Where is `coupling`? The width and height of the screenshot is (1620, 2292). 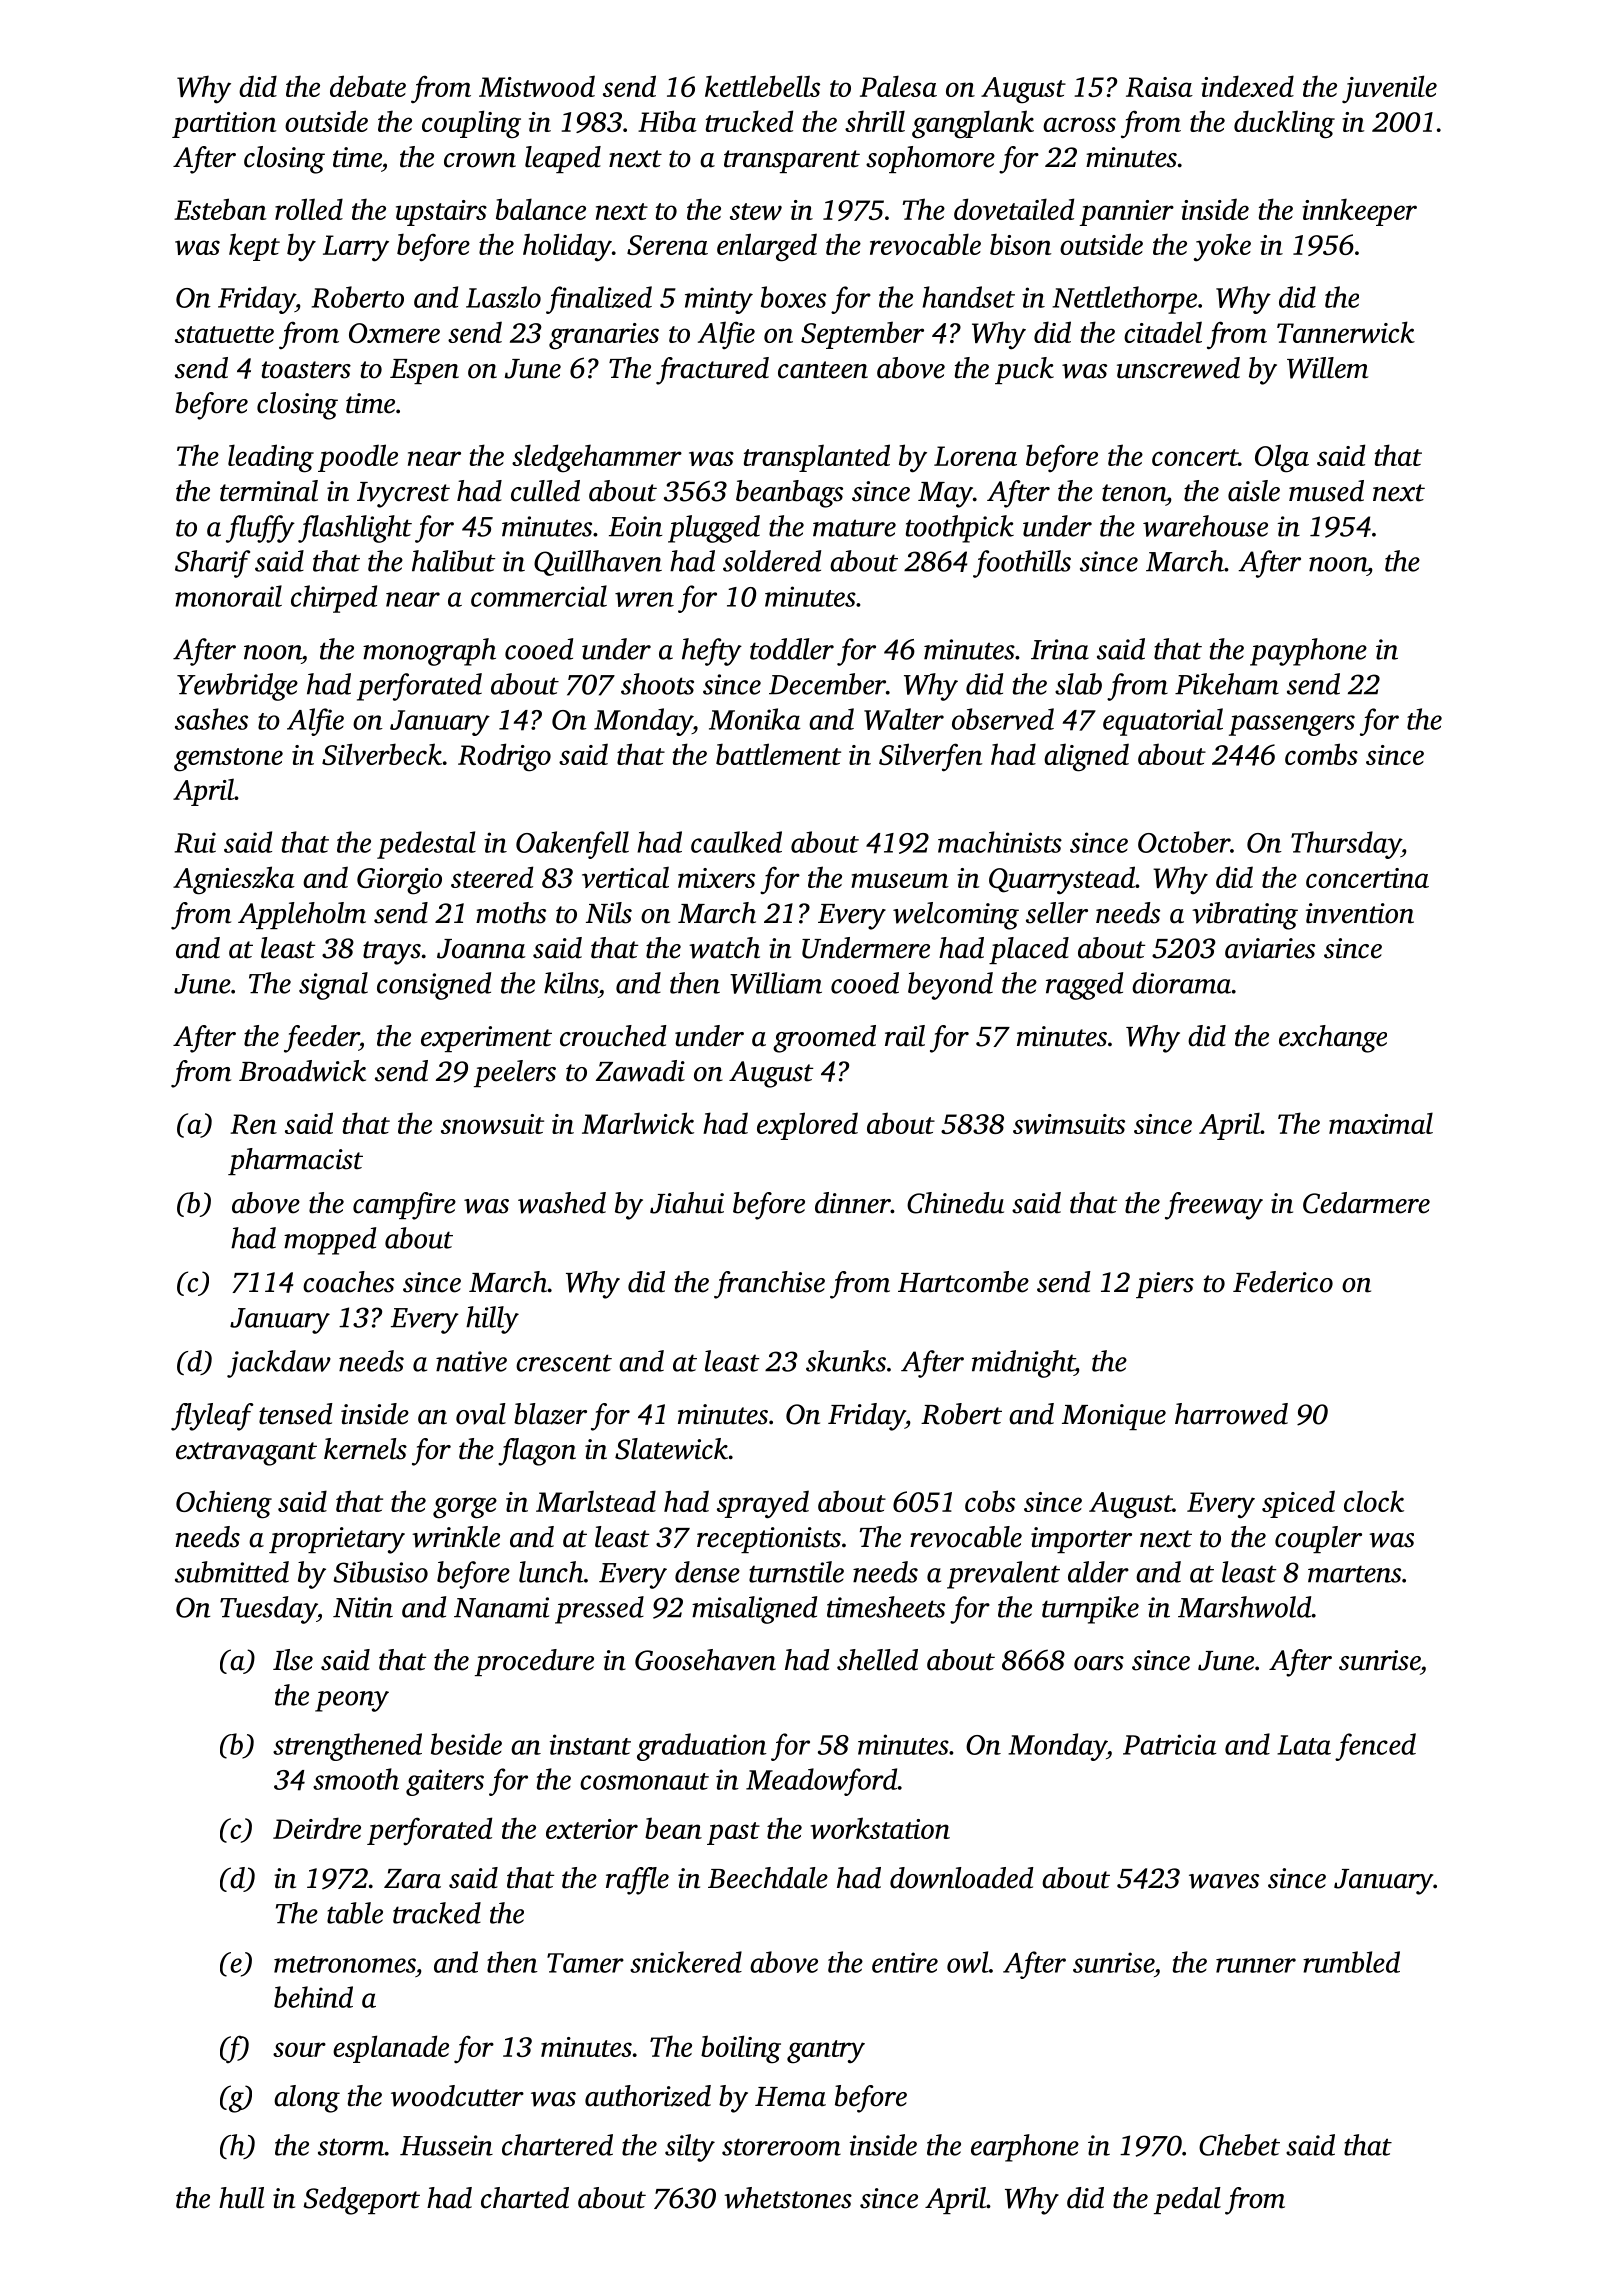
coupling is located at coordinates (471, 124).
